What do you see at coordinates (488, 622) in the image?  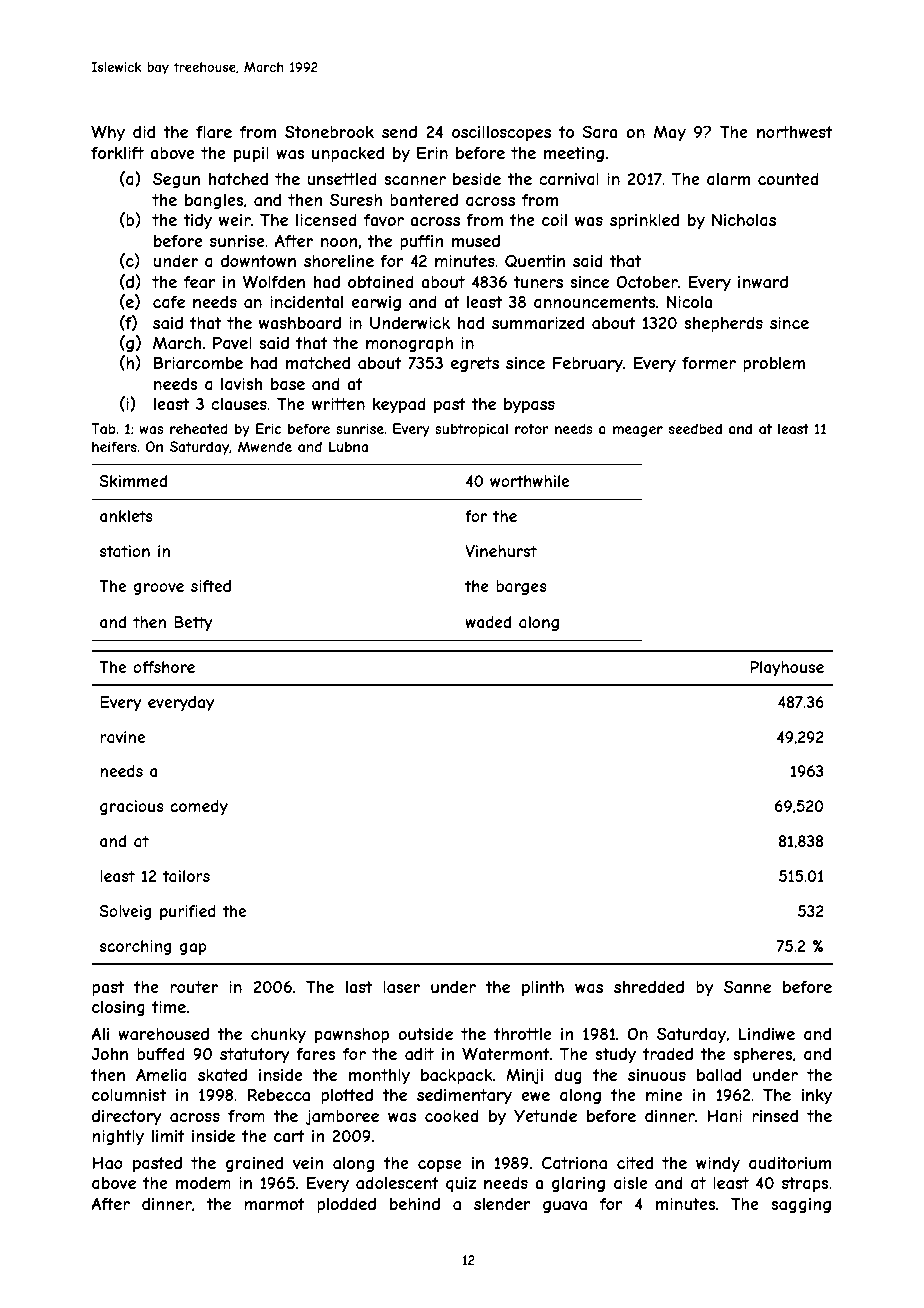 I see `waded` at bounding box center [488, 622].
